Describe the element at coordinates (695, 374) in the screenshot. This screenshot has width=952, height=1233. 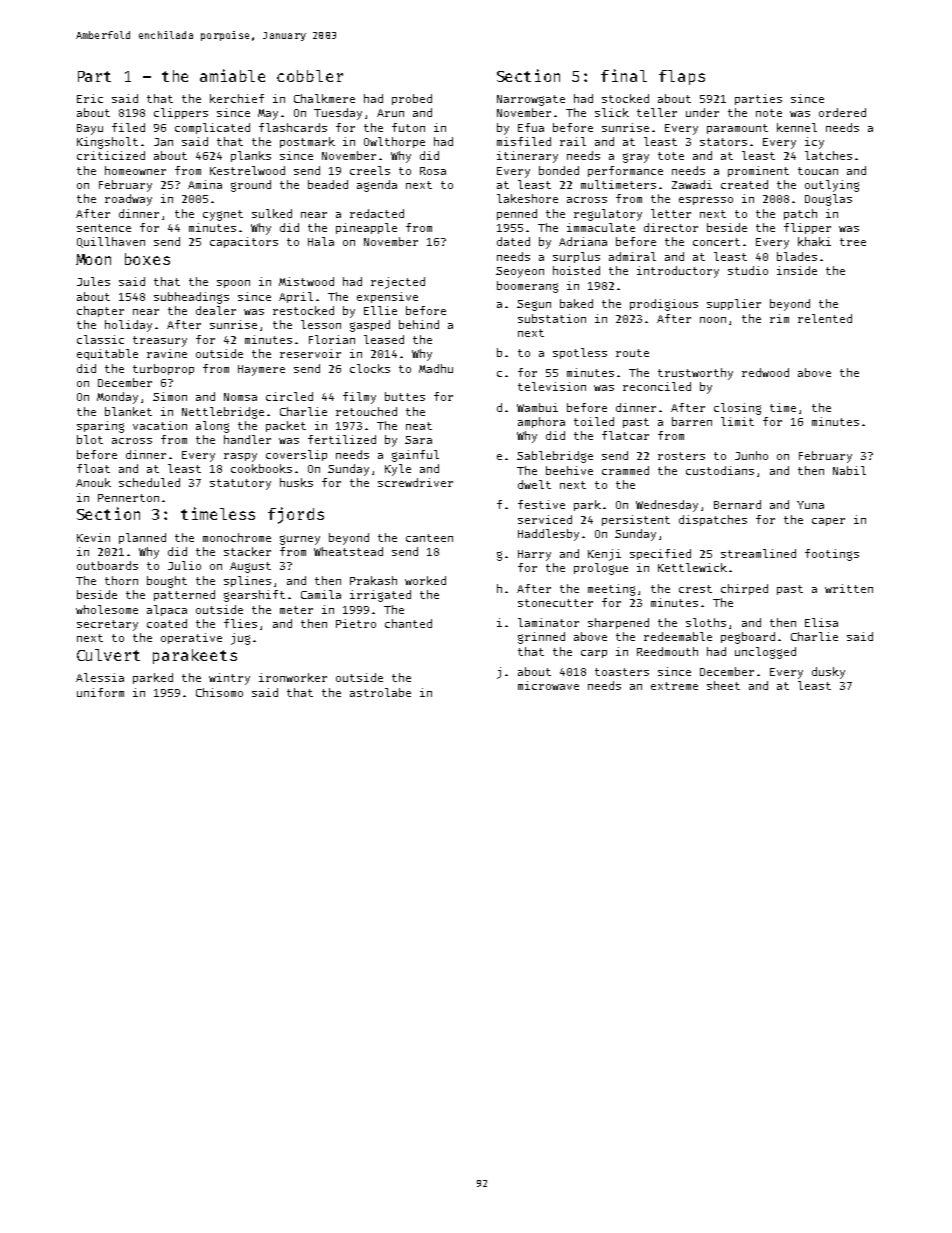
I see `trustworthy` at that location.
